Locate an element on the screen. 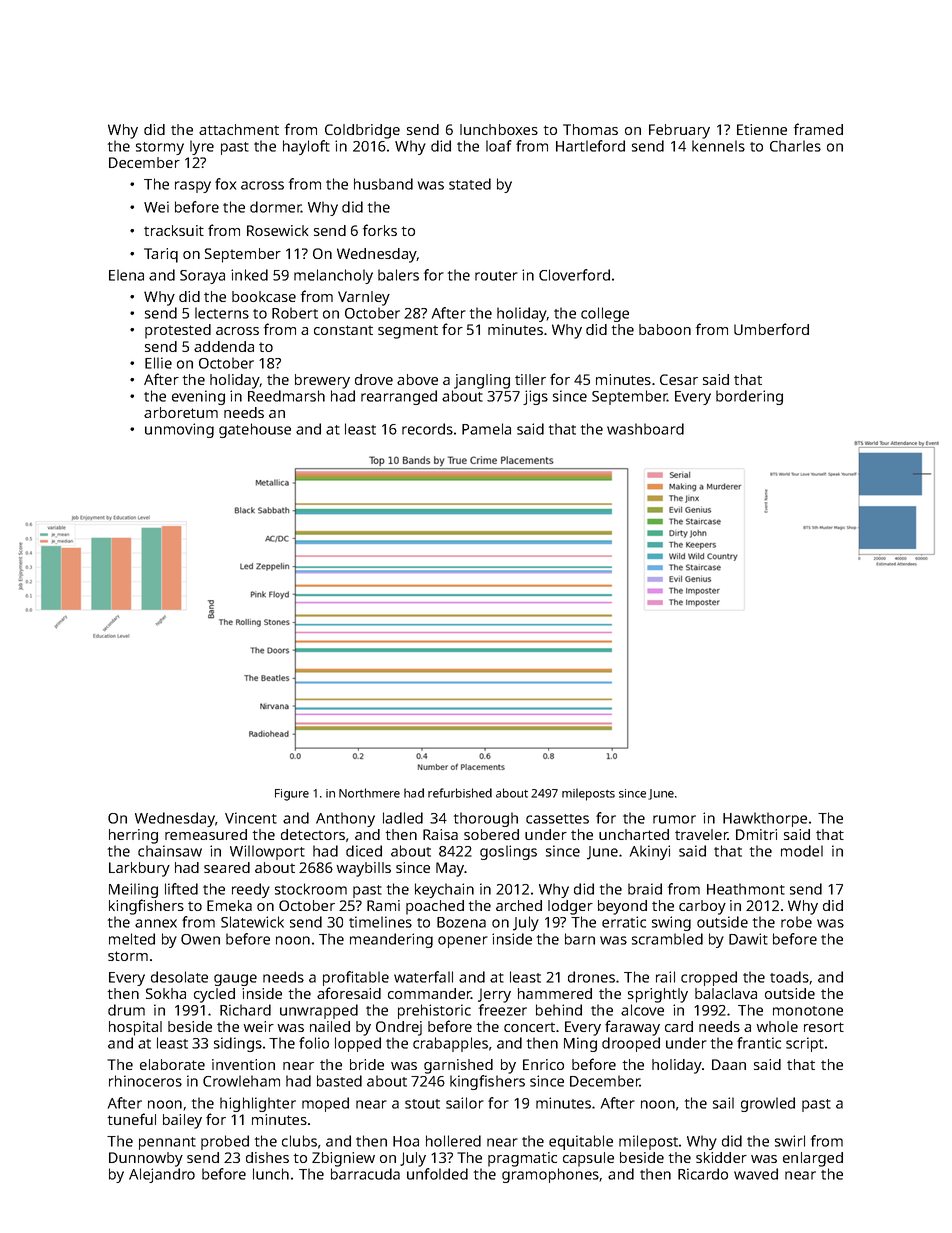 The image size is (952, 1233). tiller is located at coordinates (530, 379).
